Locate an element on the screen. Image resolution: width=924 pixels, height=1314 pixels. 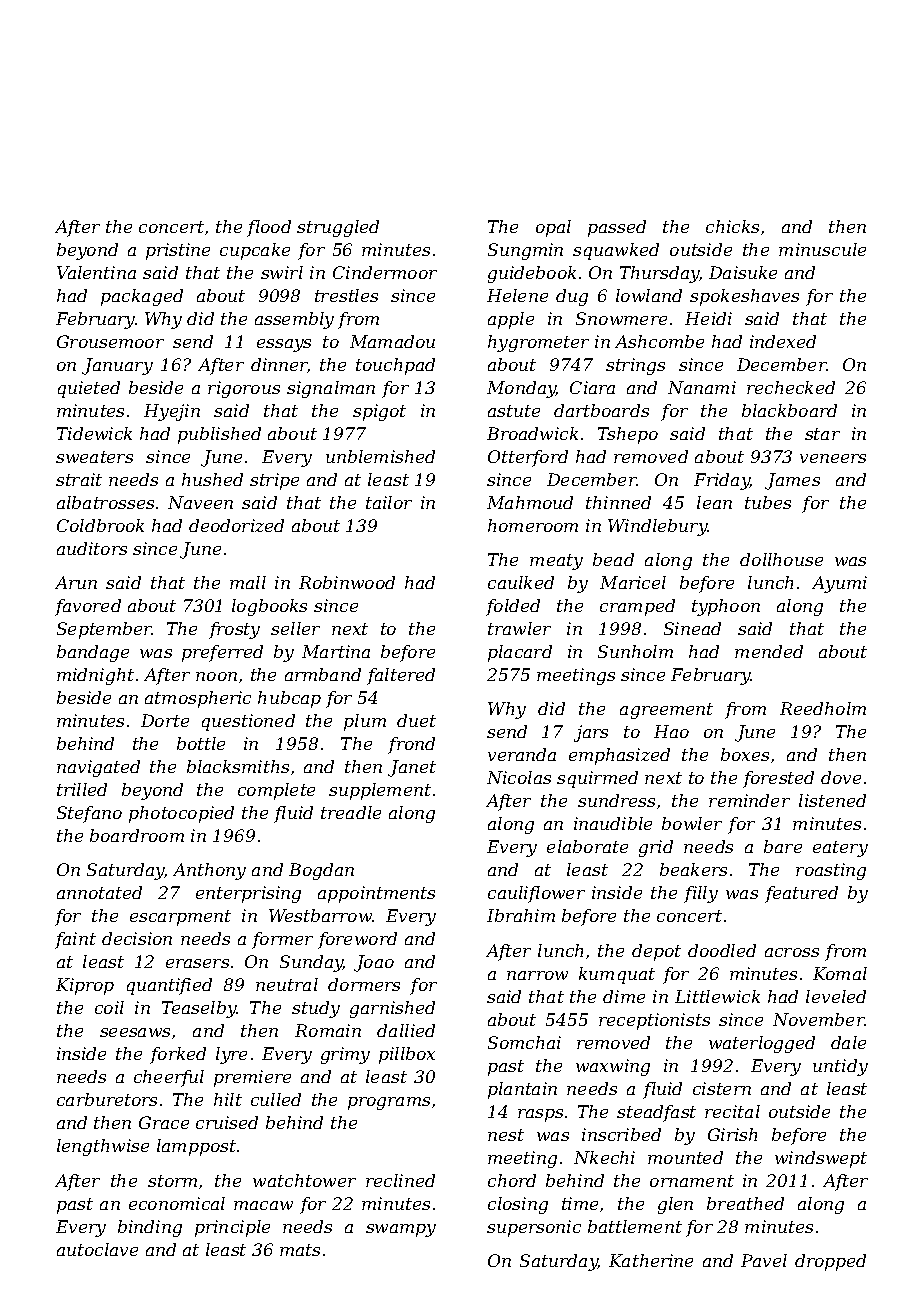
opal is located at coordinates (553, 228).
